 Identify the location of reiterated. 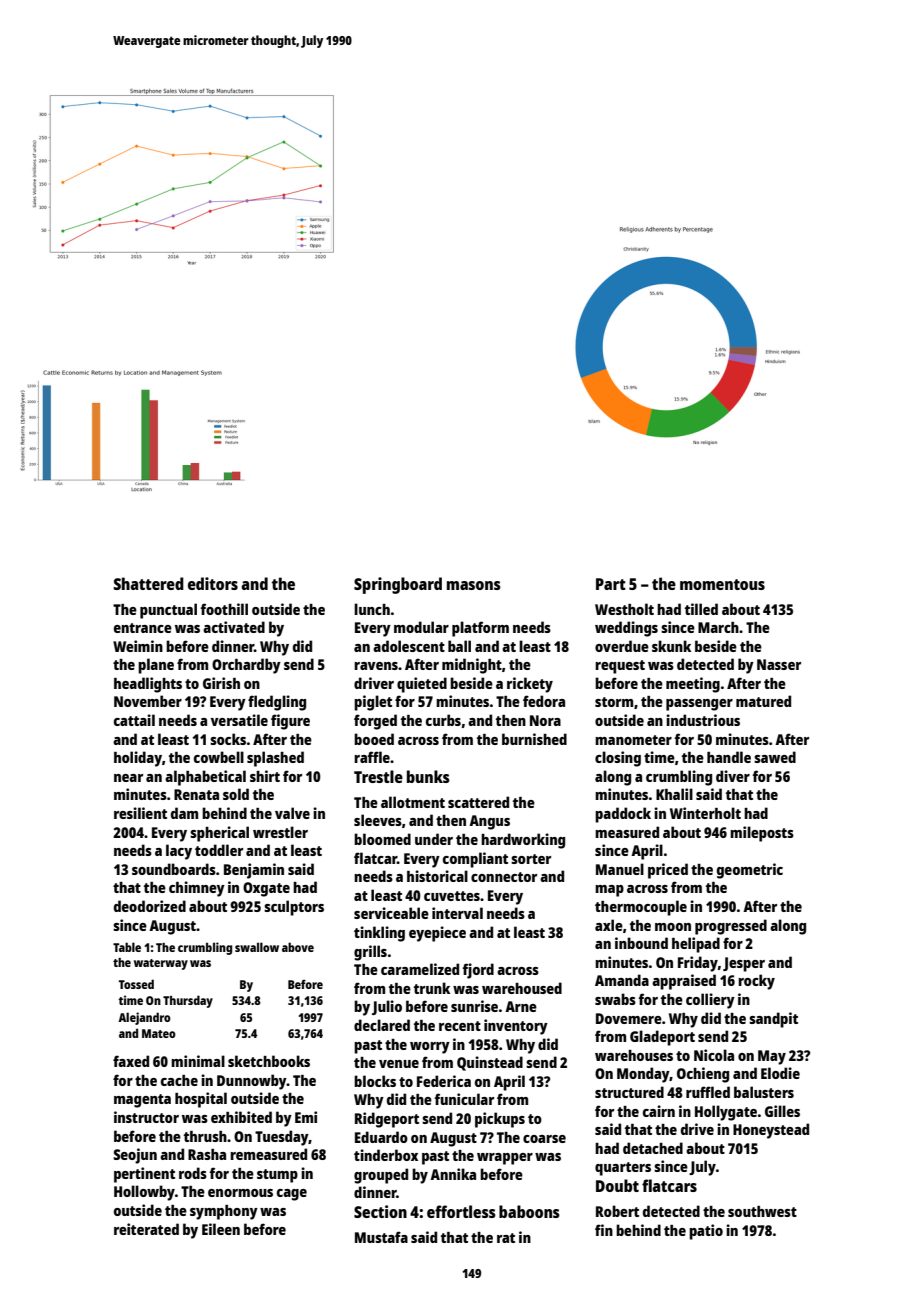
(146, 1229).
